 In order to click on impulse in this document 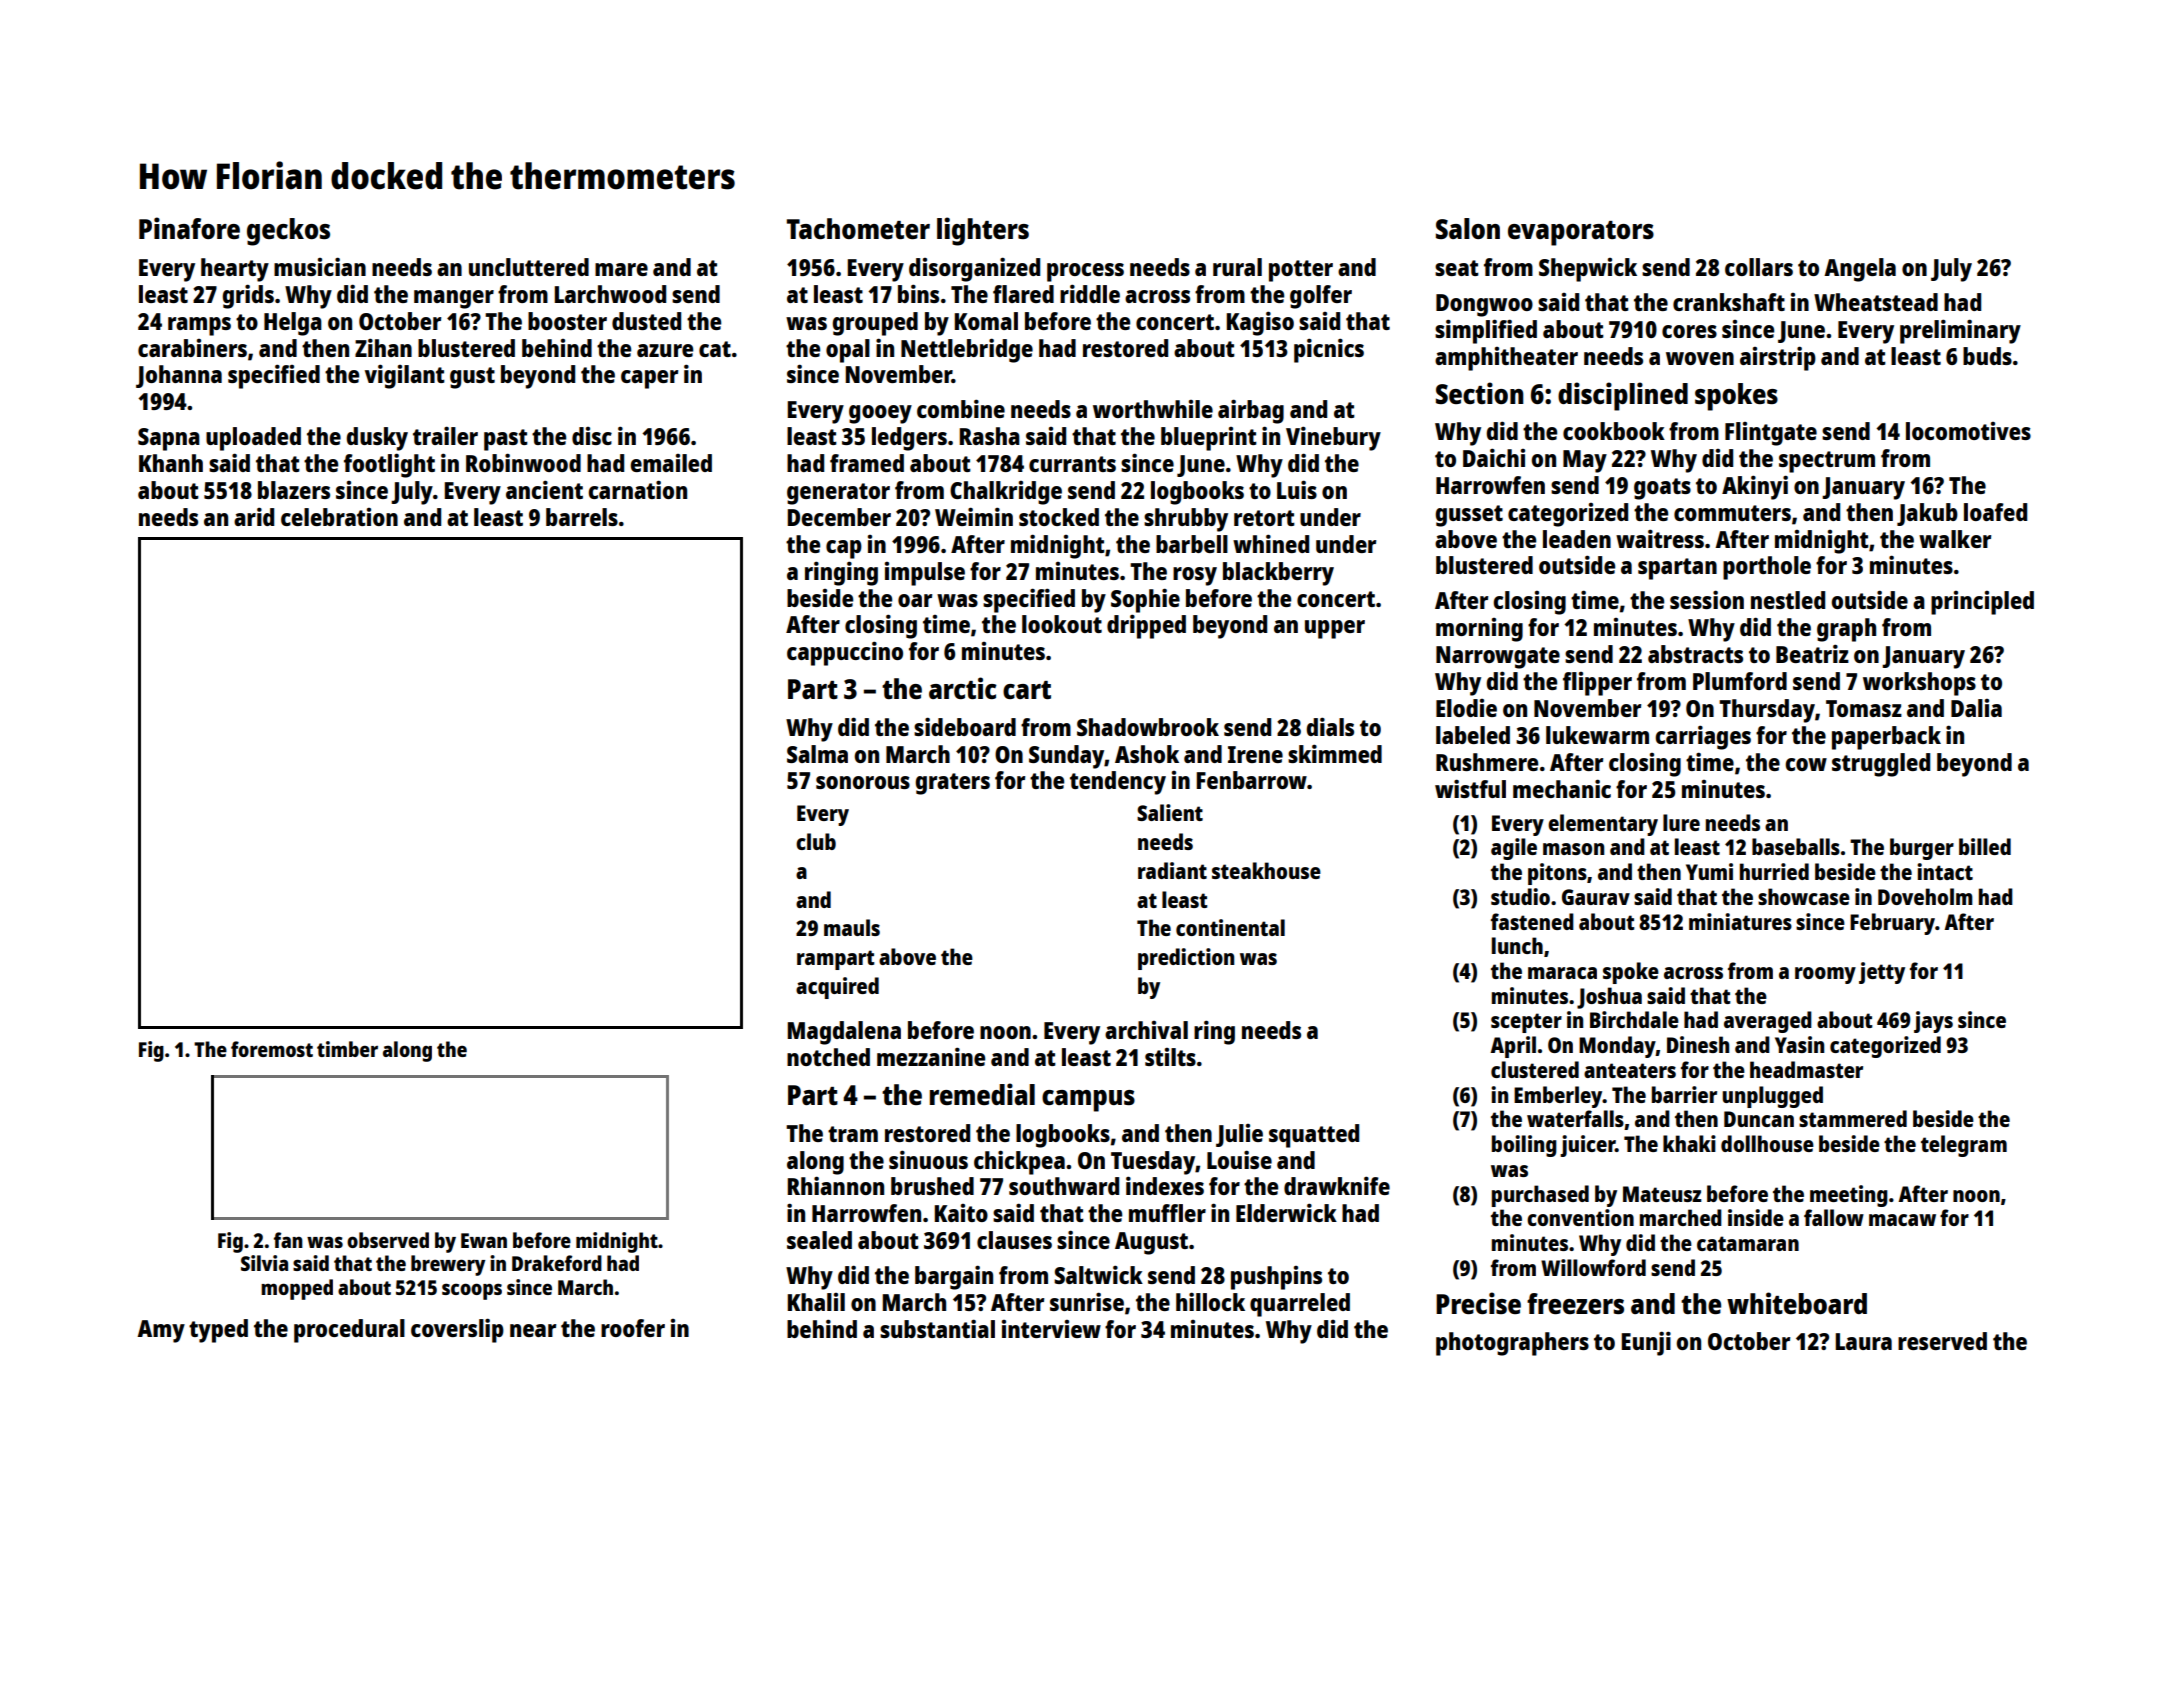, I will do `click(925, 574)`.
